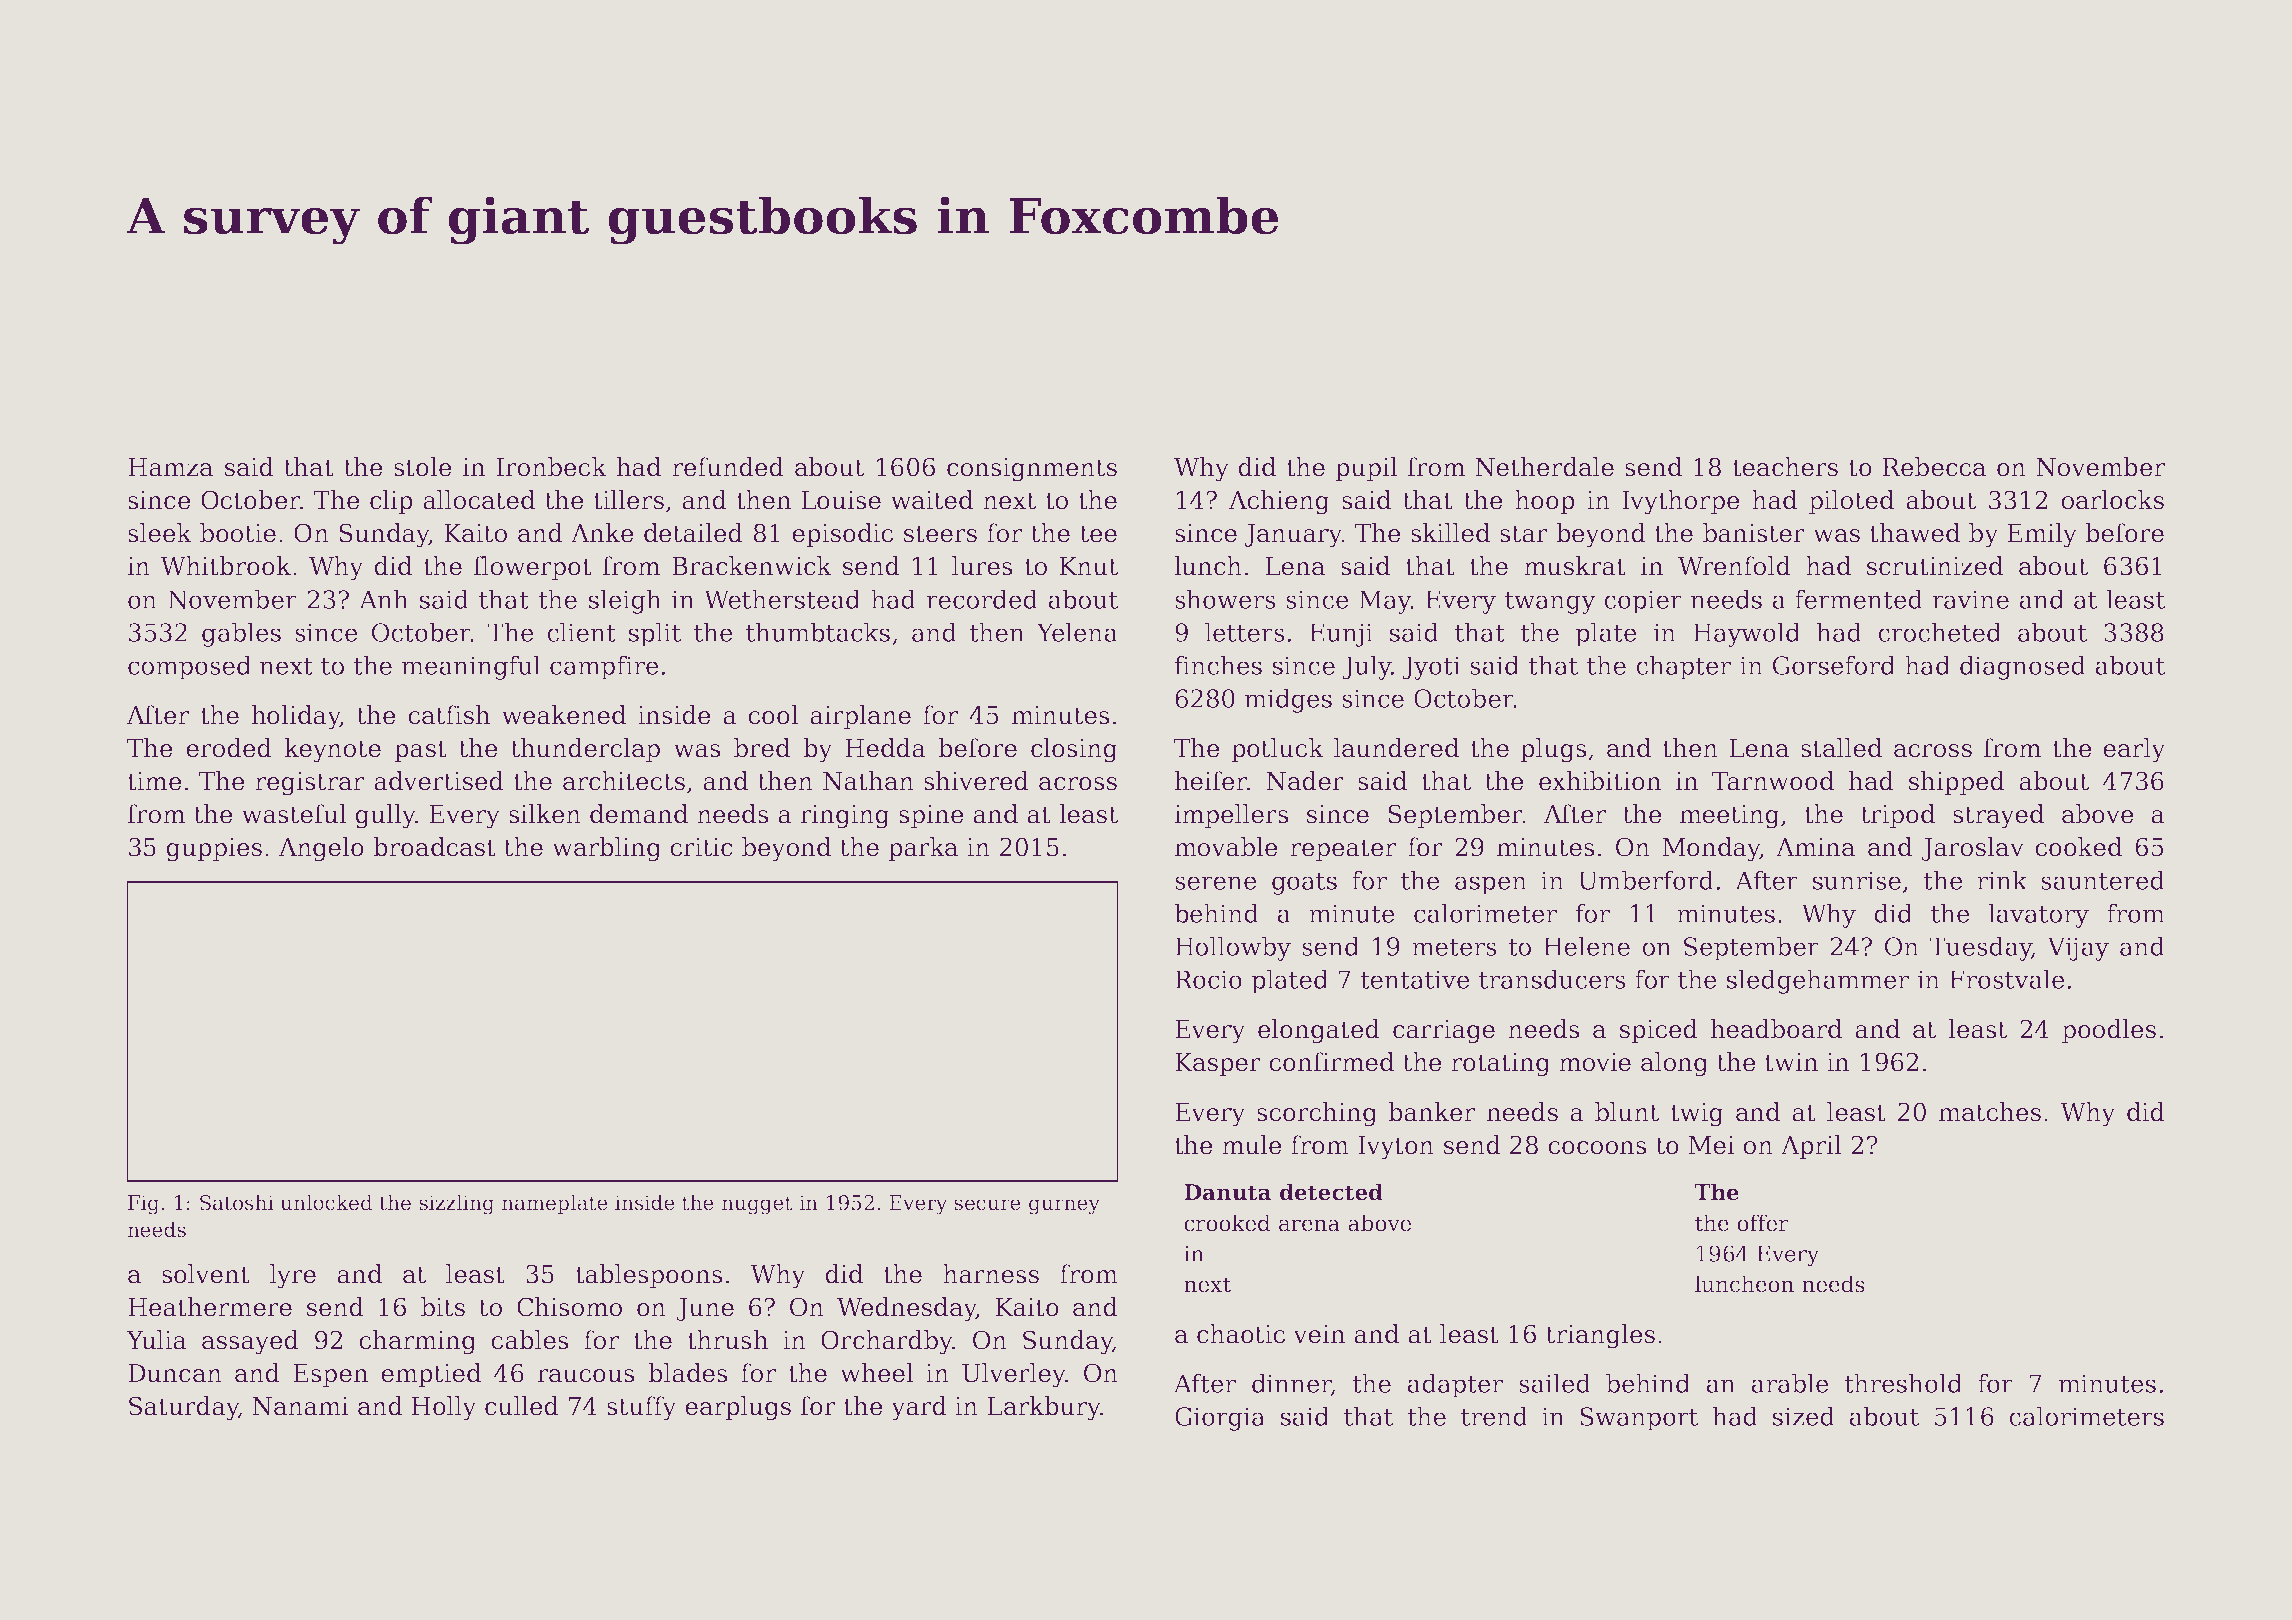  Describe the element at coordinates (1220, 1419) in the page. I see `Giorgia` at that location.
